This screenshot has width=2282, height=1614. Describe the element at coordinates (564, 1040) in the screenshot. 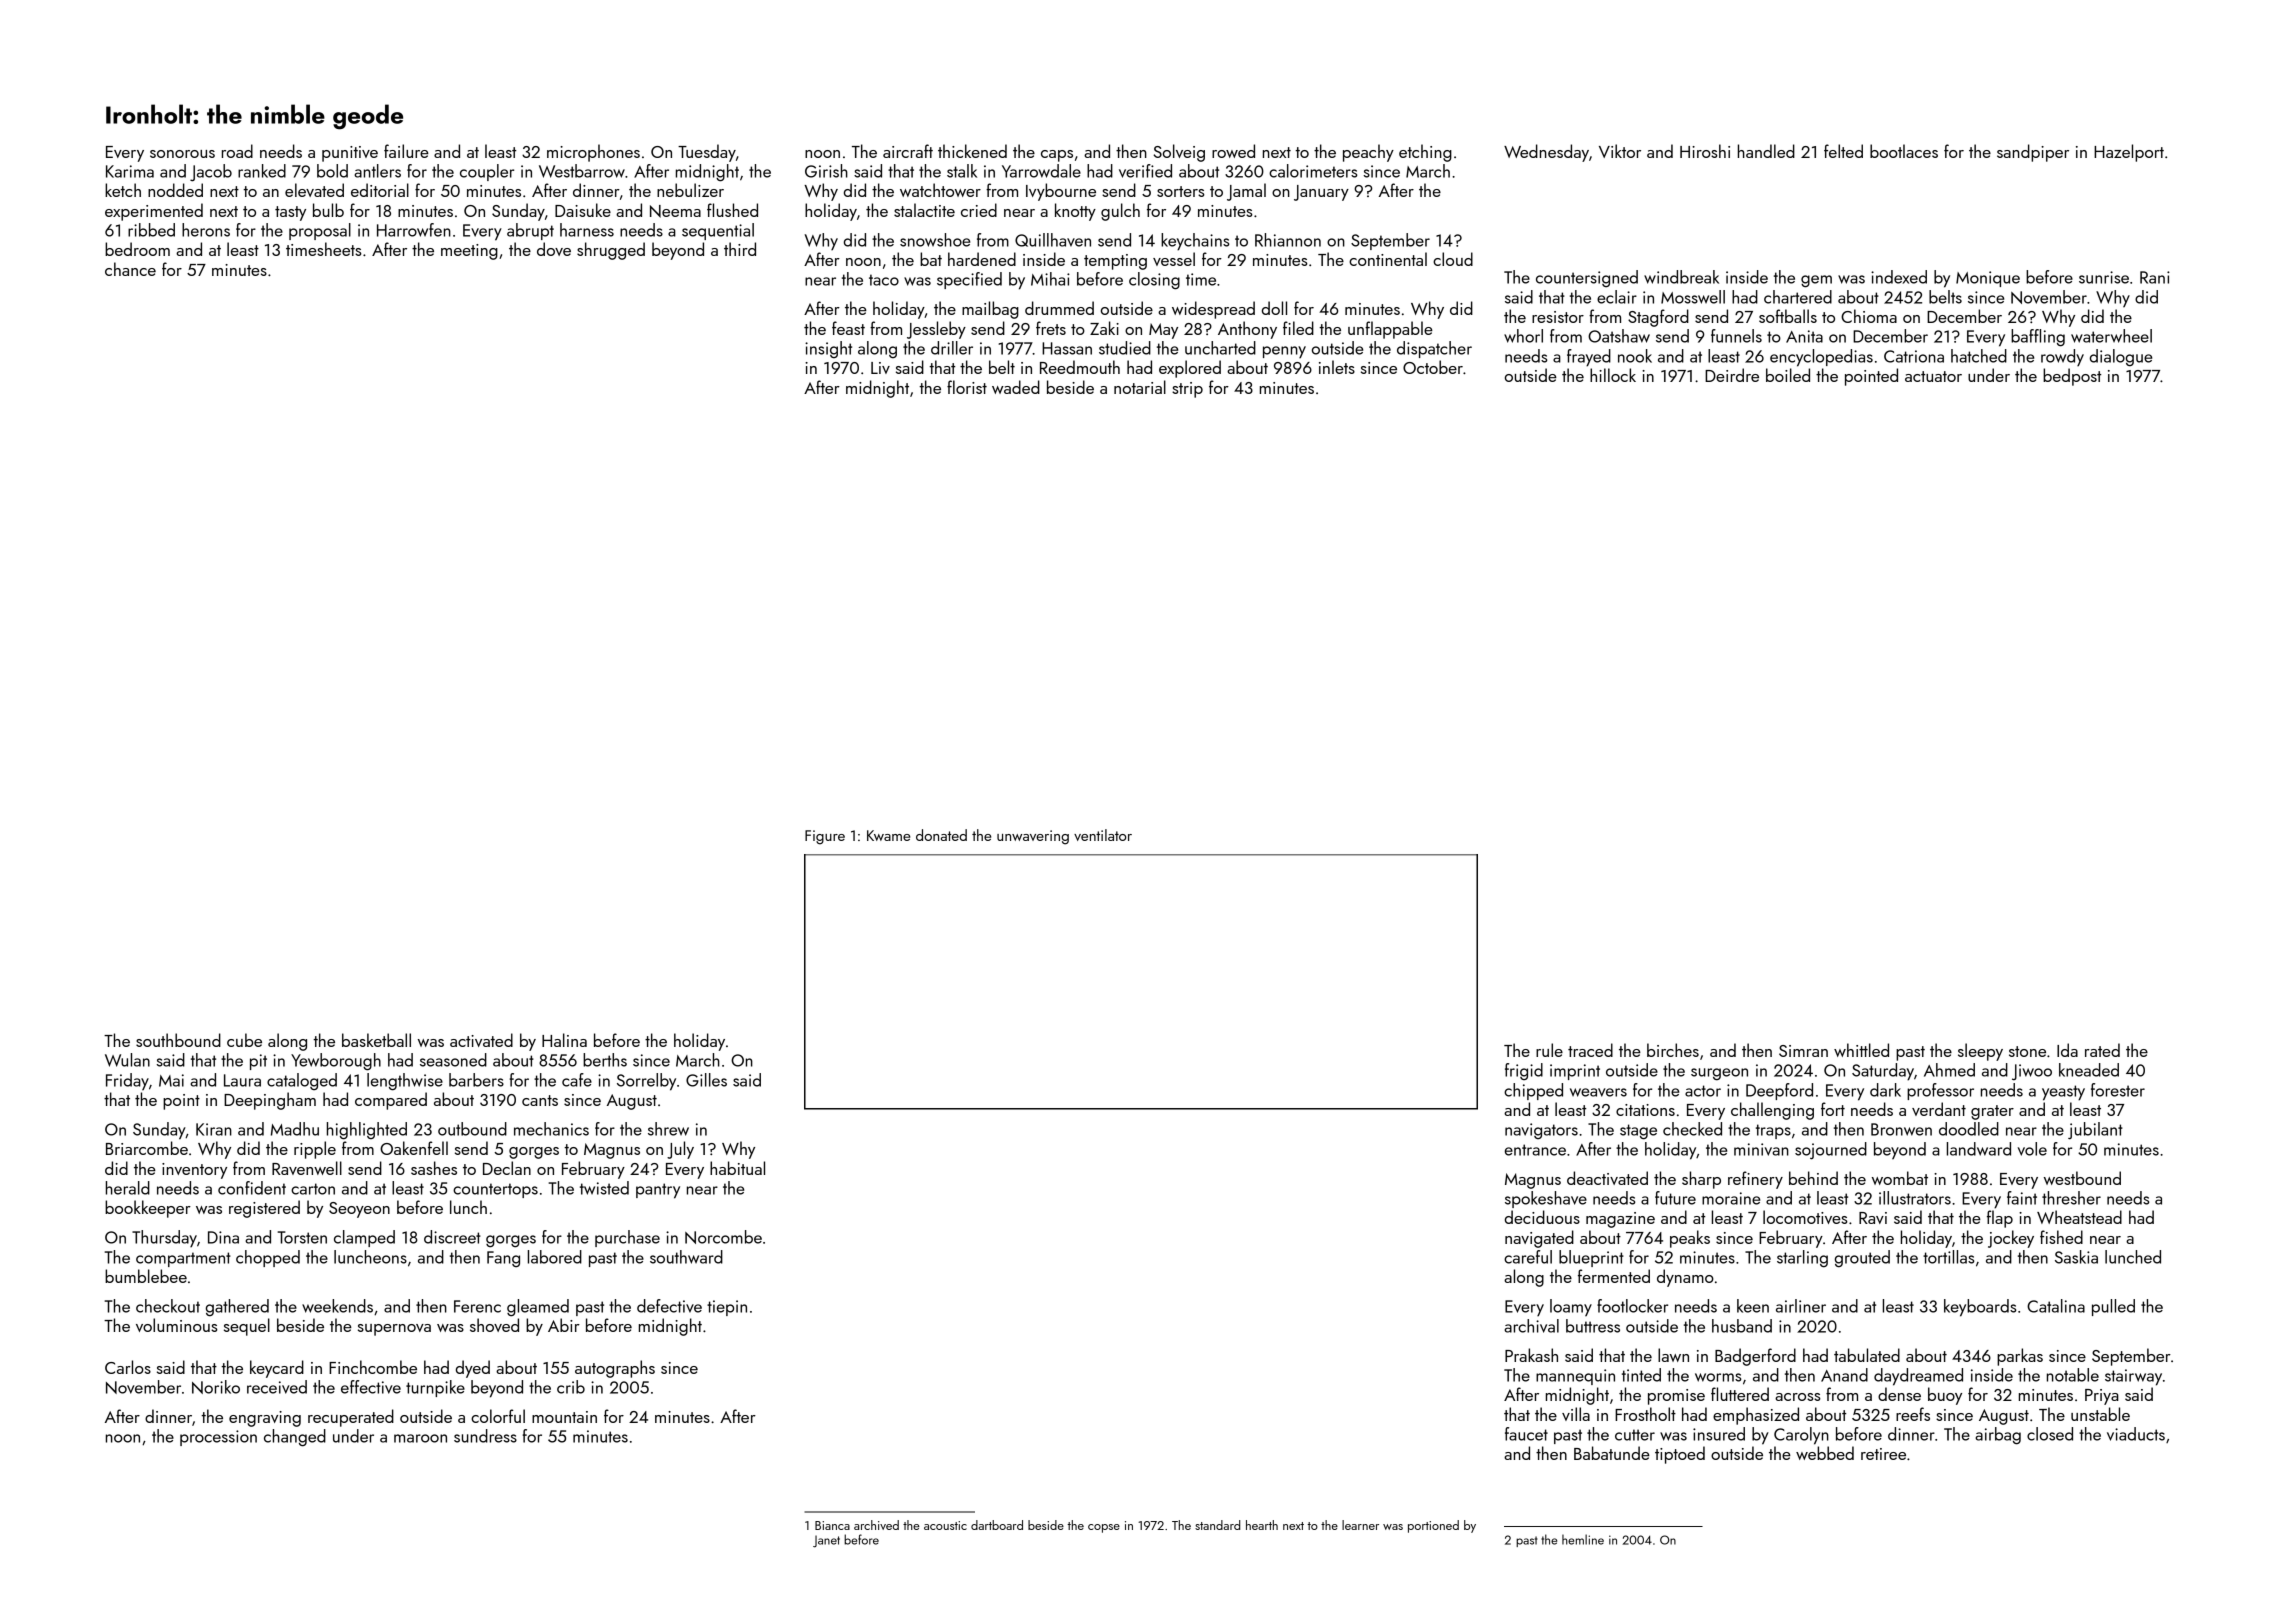

I see `Halina` at that location.
